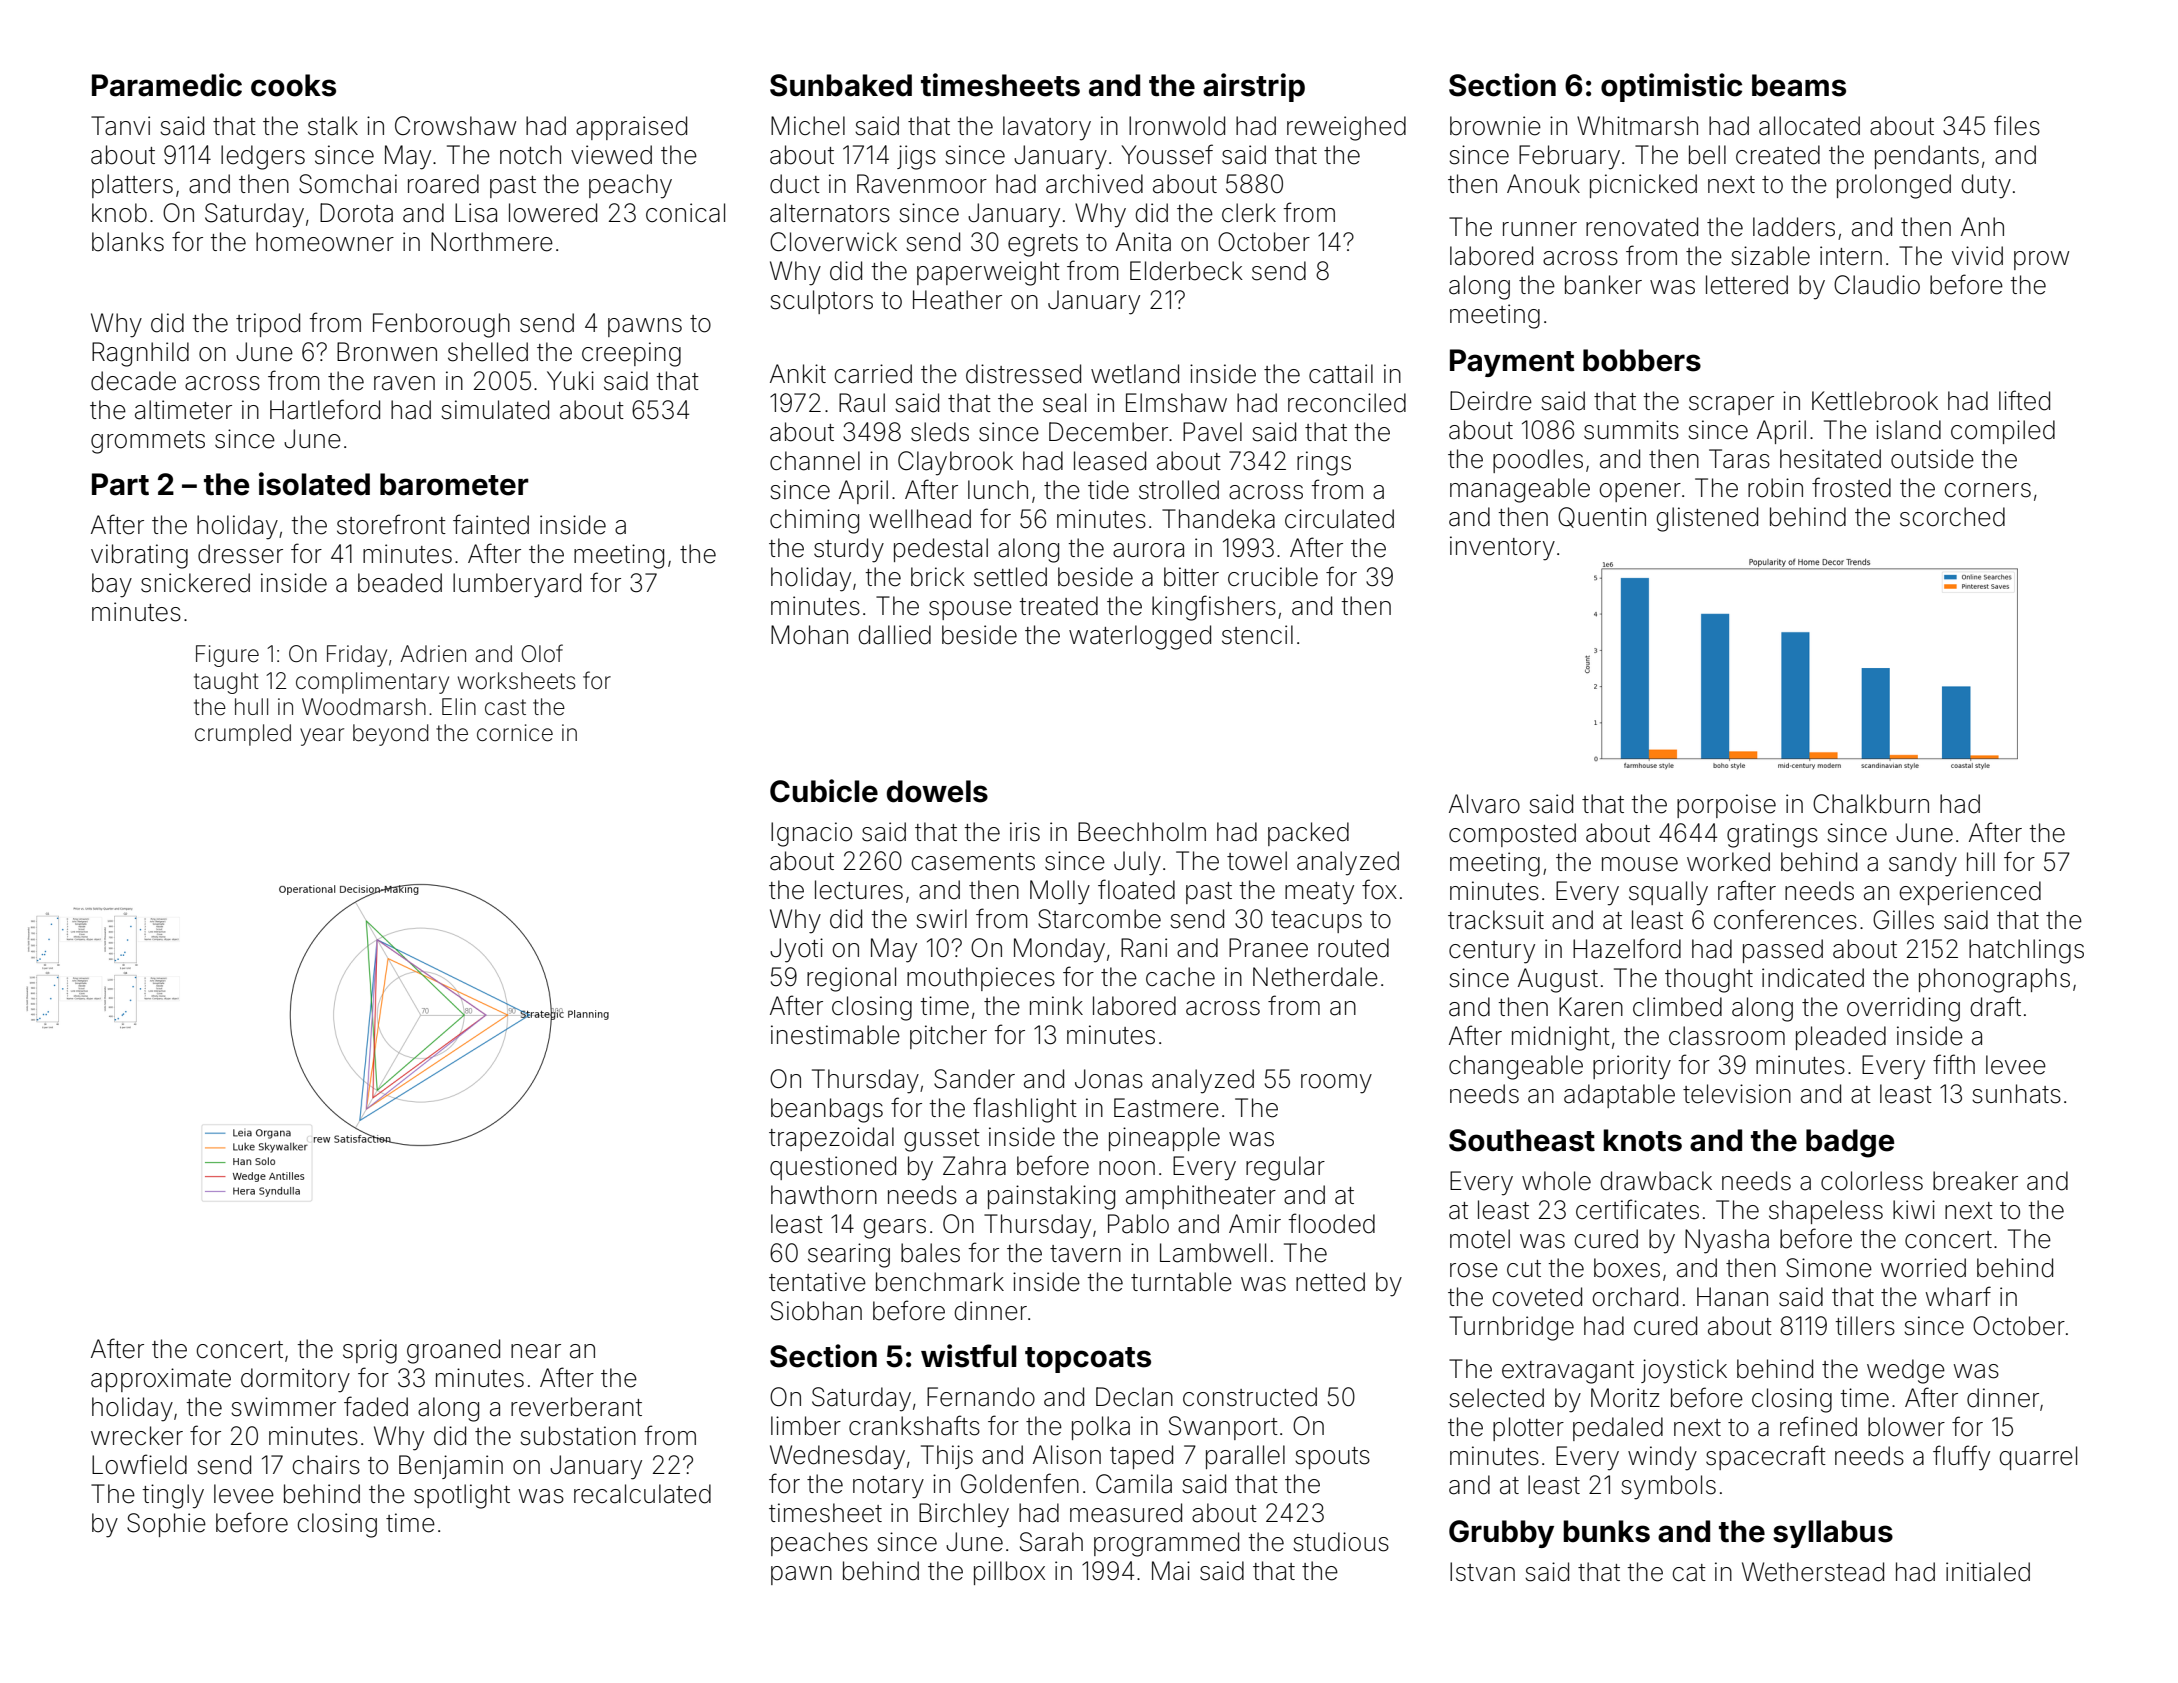 The height and width of the screenshot is (1683, 2178). Describe the element at coordinates (370, 1351) in the screenshot. I see `sprig` at that location.
